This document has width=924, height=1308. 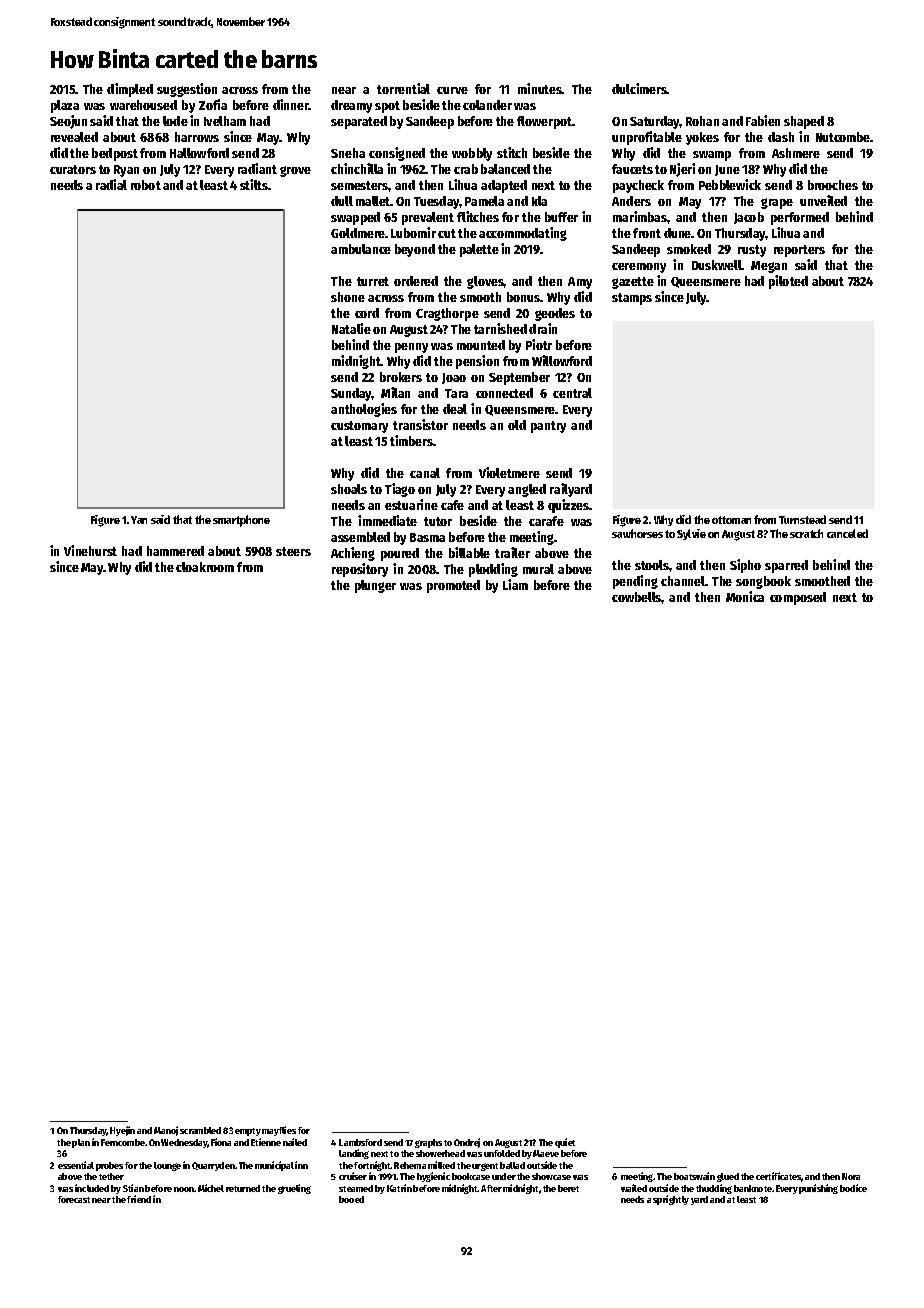 I want to click on Sunday, so click(x=351, y=394).
